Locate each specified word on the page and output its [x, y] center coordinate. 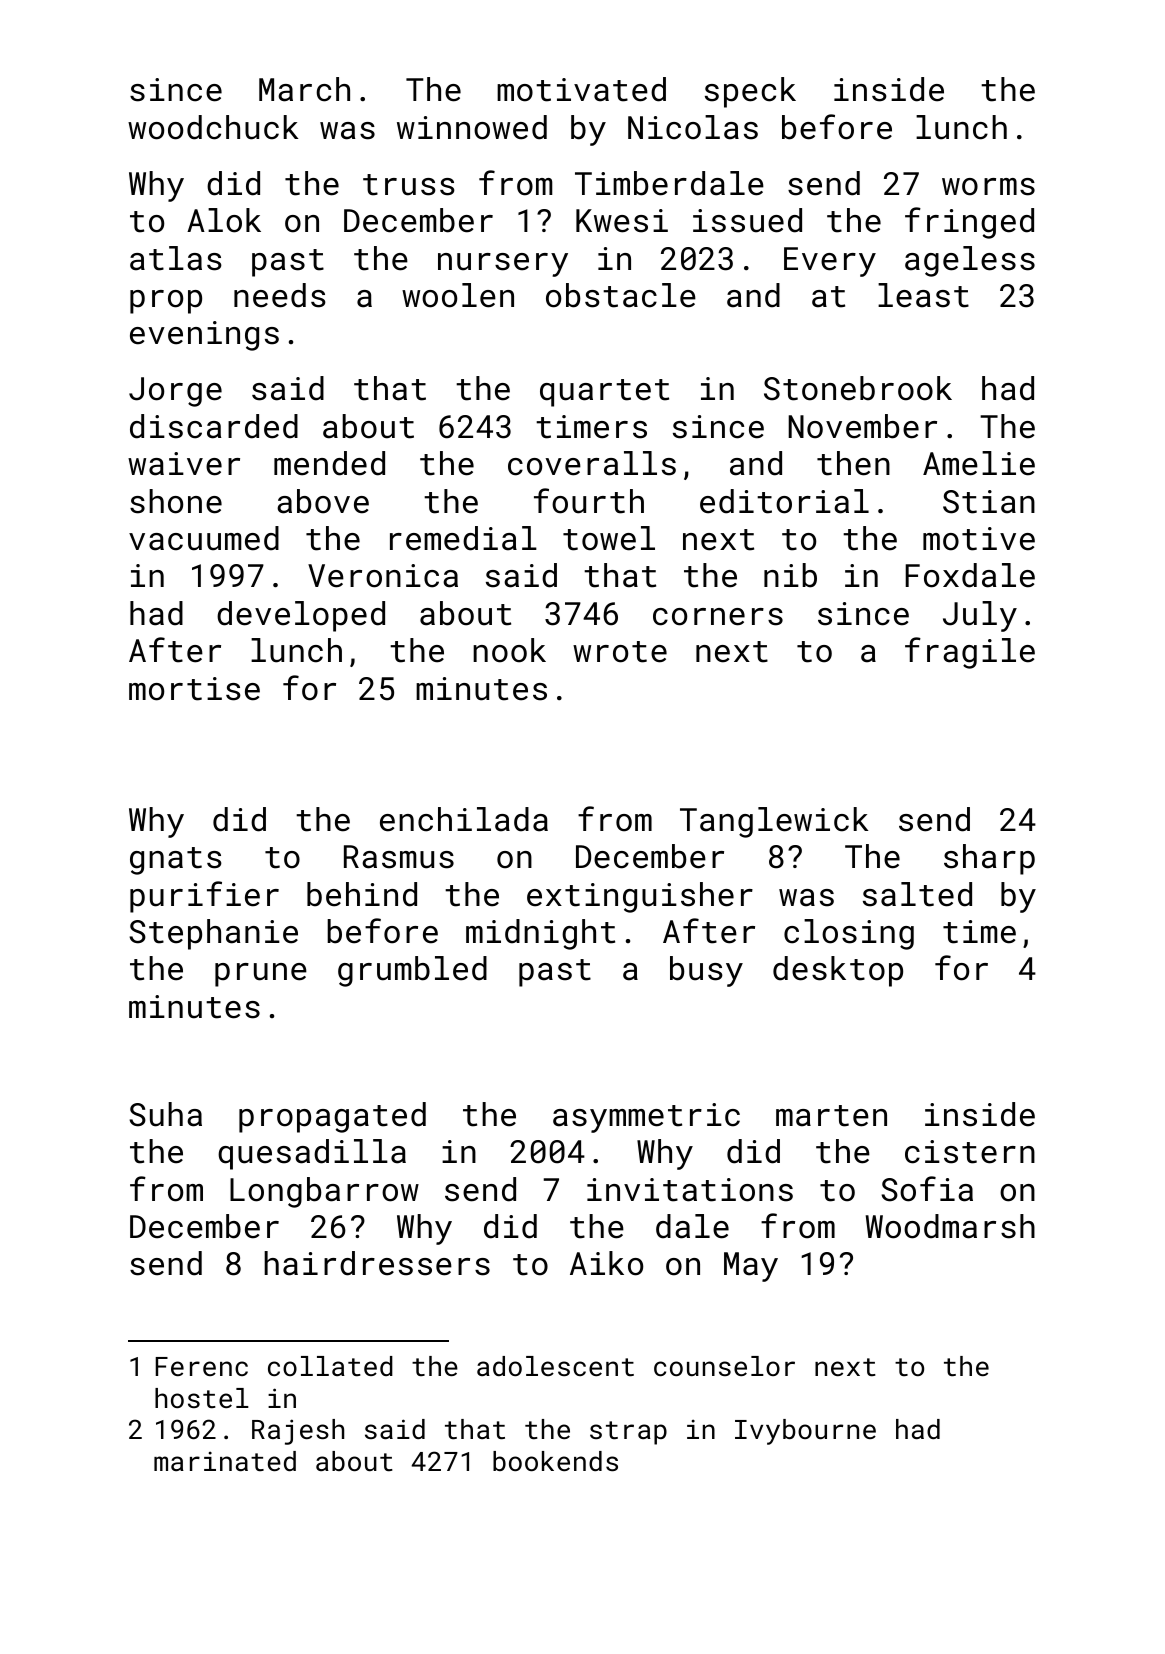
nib [790, 575]
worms [988, 187]
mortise [194, 689]
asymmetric [646, 1118]
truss [409, 185]
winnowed [472, 127]
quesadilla [312, 1154]
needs [280, 295]
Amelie [979, 463]
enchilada [464, 819]
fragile [970, 653]
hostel [202, 1398]
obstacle [621, 295]
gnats [176, 861]
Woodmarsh [950, 1226]
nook [509, 650]
